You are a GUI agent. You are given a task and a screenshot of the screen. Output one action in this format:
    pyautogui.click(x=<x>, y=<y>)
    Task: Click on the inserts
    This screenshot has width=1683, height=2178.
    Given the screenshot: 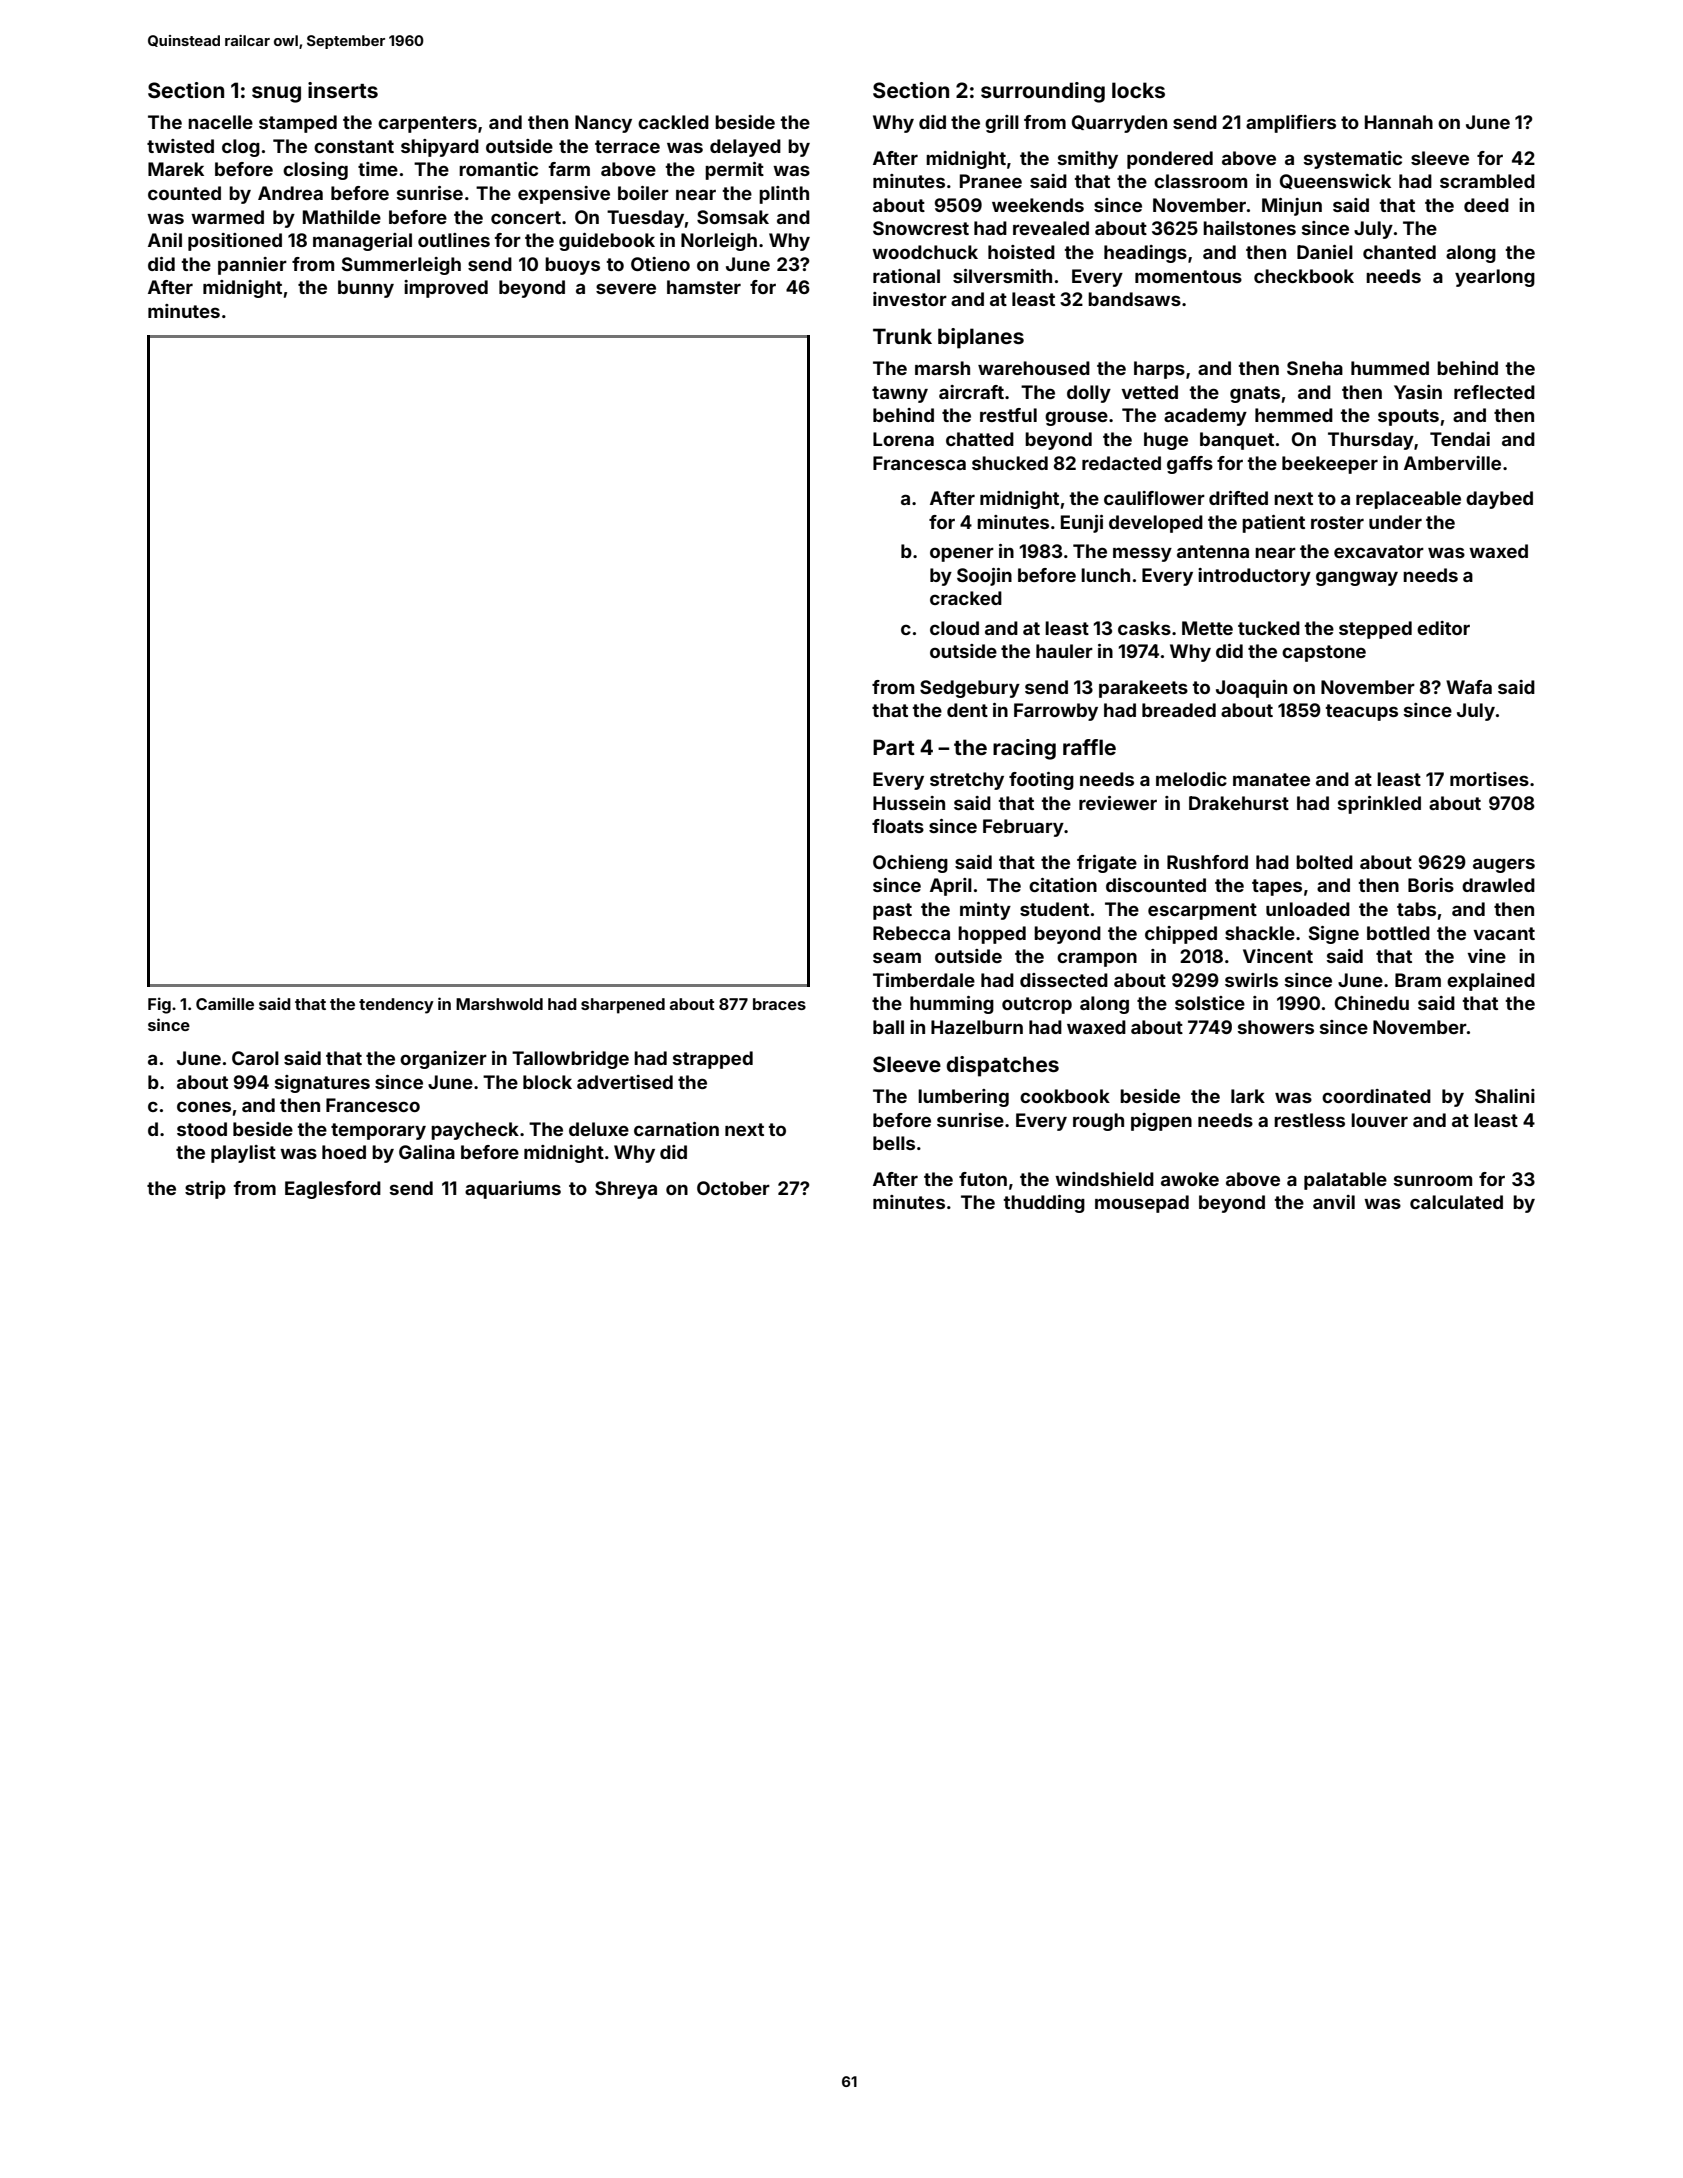 What is the action you would take?
    pyautogui.click(x=343, y=90)
